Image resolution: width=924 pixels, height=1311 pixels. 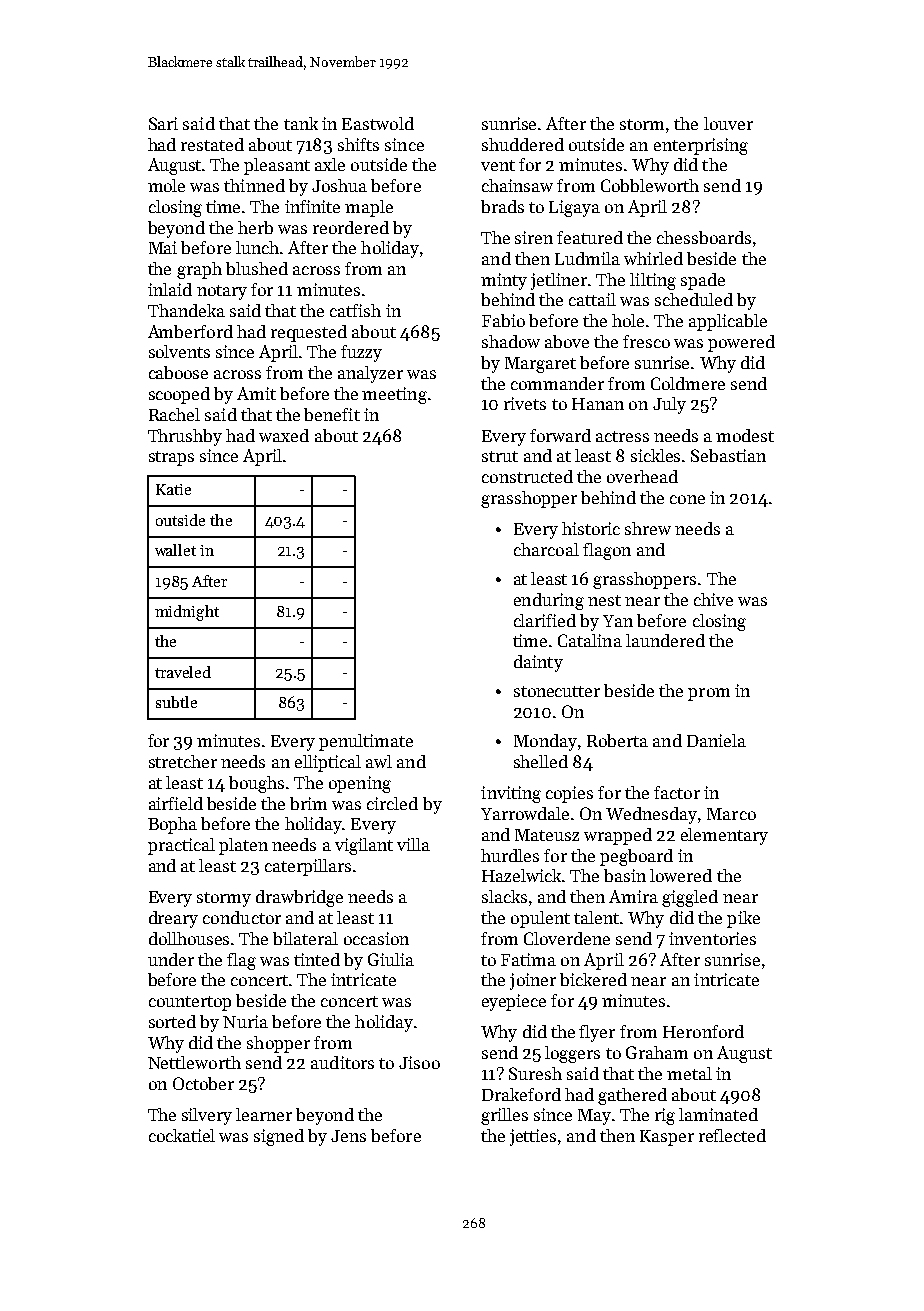 I want to click on grilles, so click(x=504, y=1116).
